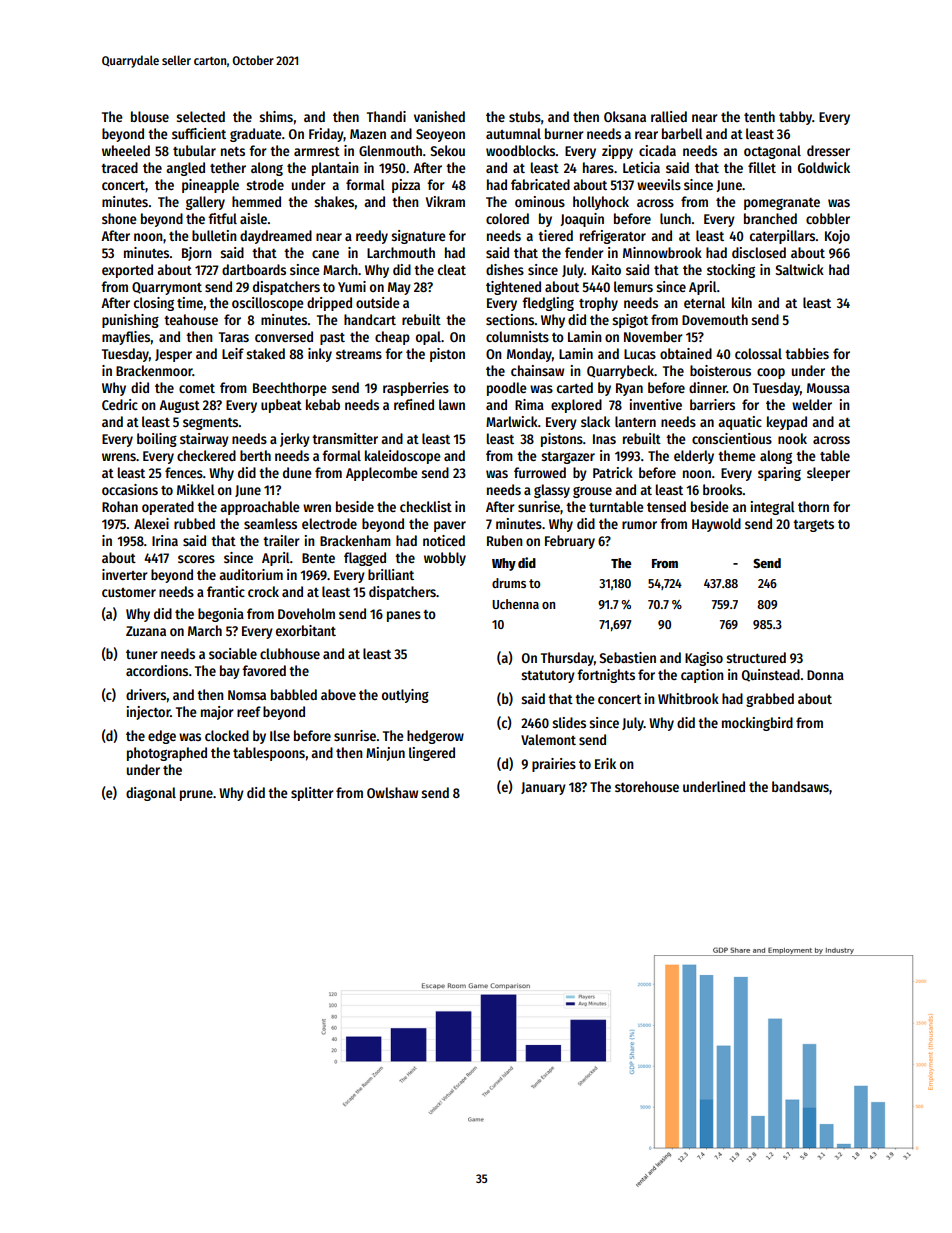  I want to click on Rohan, so click(120, 506).
